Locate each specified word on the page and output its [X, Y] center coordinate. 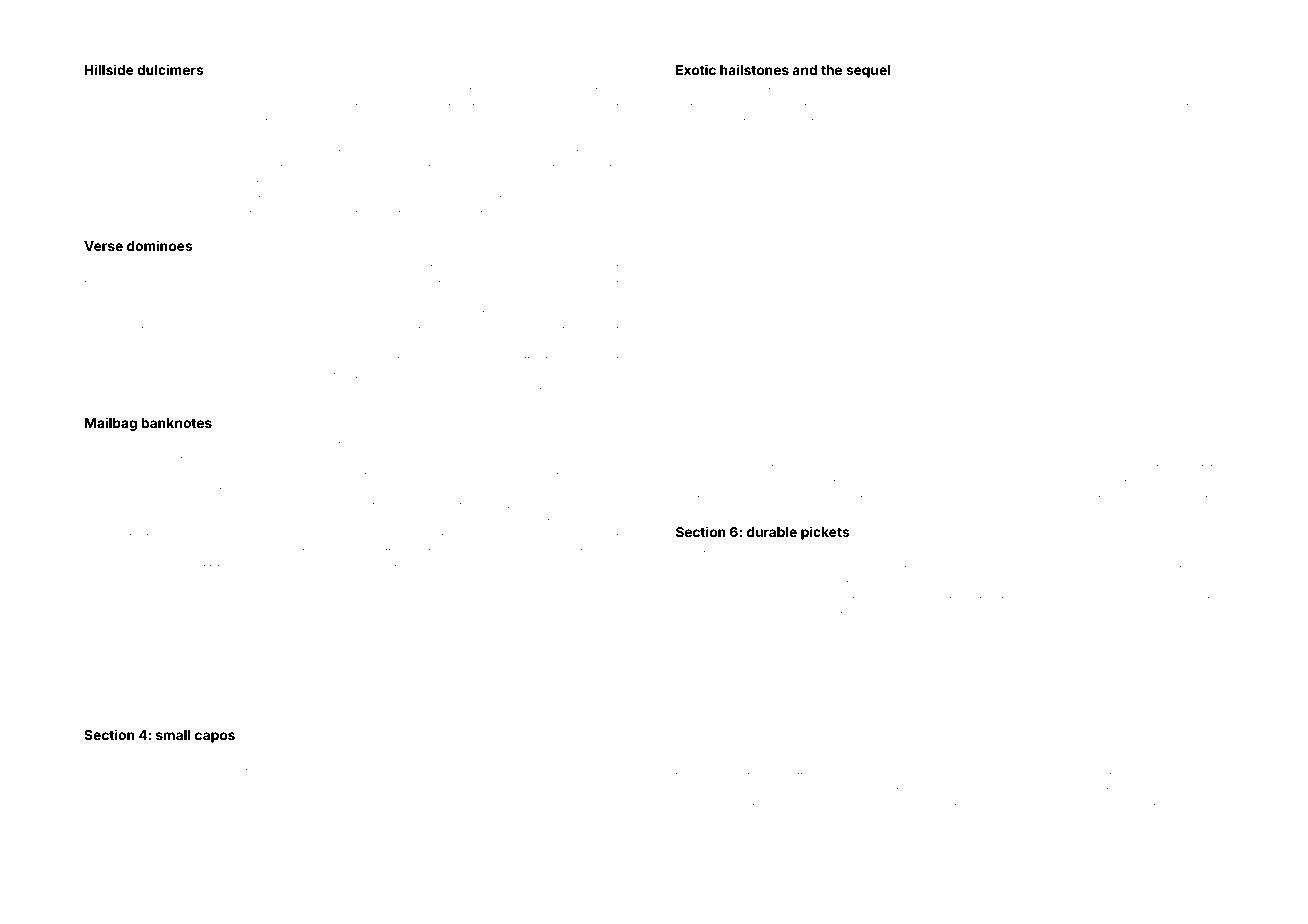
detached [859, 635]
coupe [506, 153]
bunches [438, 757]
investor [1091, 107]
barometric [231, 445]
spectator [1200, 468]
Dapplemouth [710, 584]
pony [754, 469]
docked [546, 214]
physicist [184, 569]
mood [157, 107]
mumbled [1032, 635]
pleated [1047, 107]
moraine [130, 268]
